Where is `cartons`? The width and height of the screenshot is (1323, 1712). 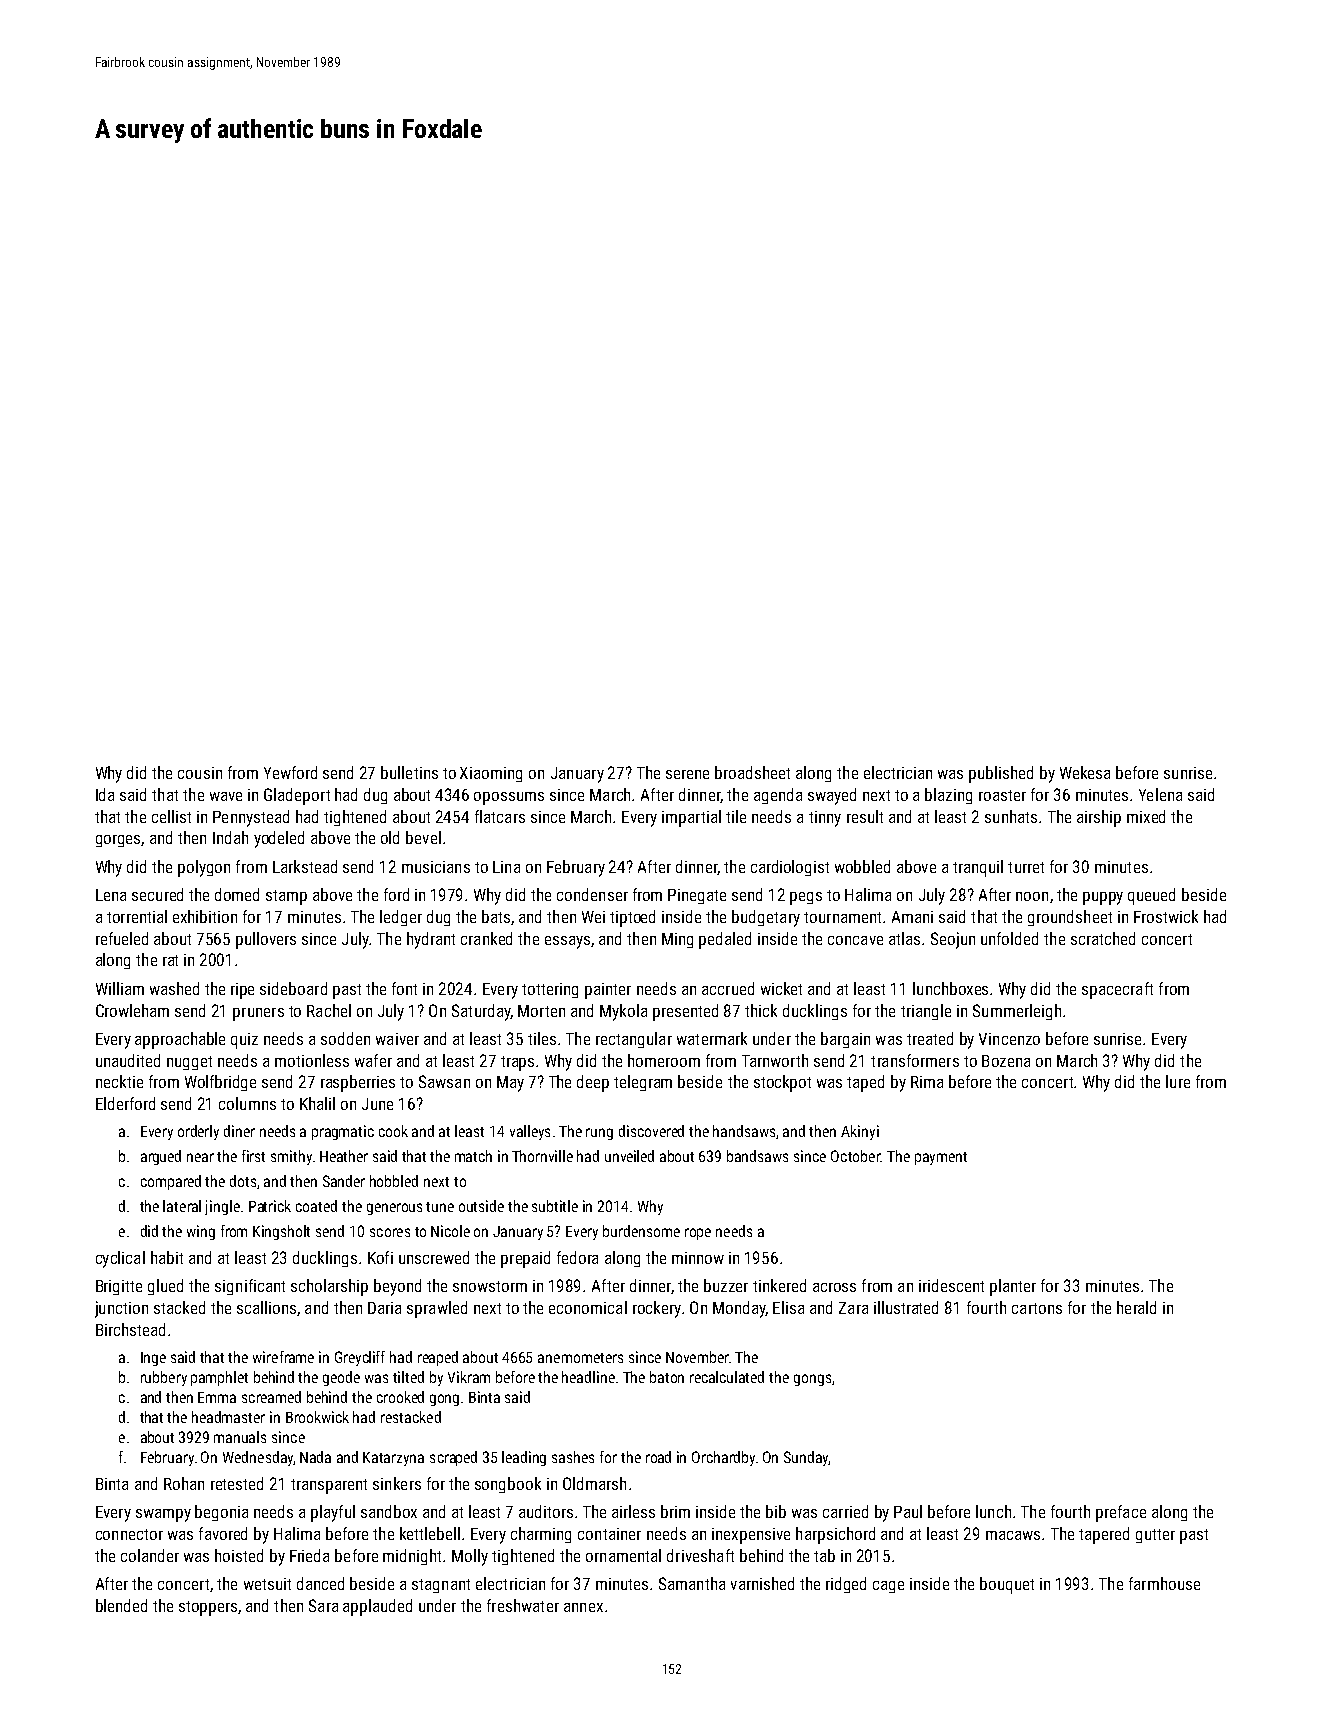
cartons is located at coordinates (1037, 1308).
